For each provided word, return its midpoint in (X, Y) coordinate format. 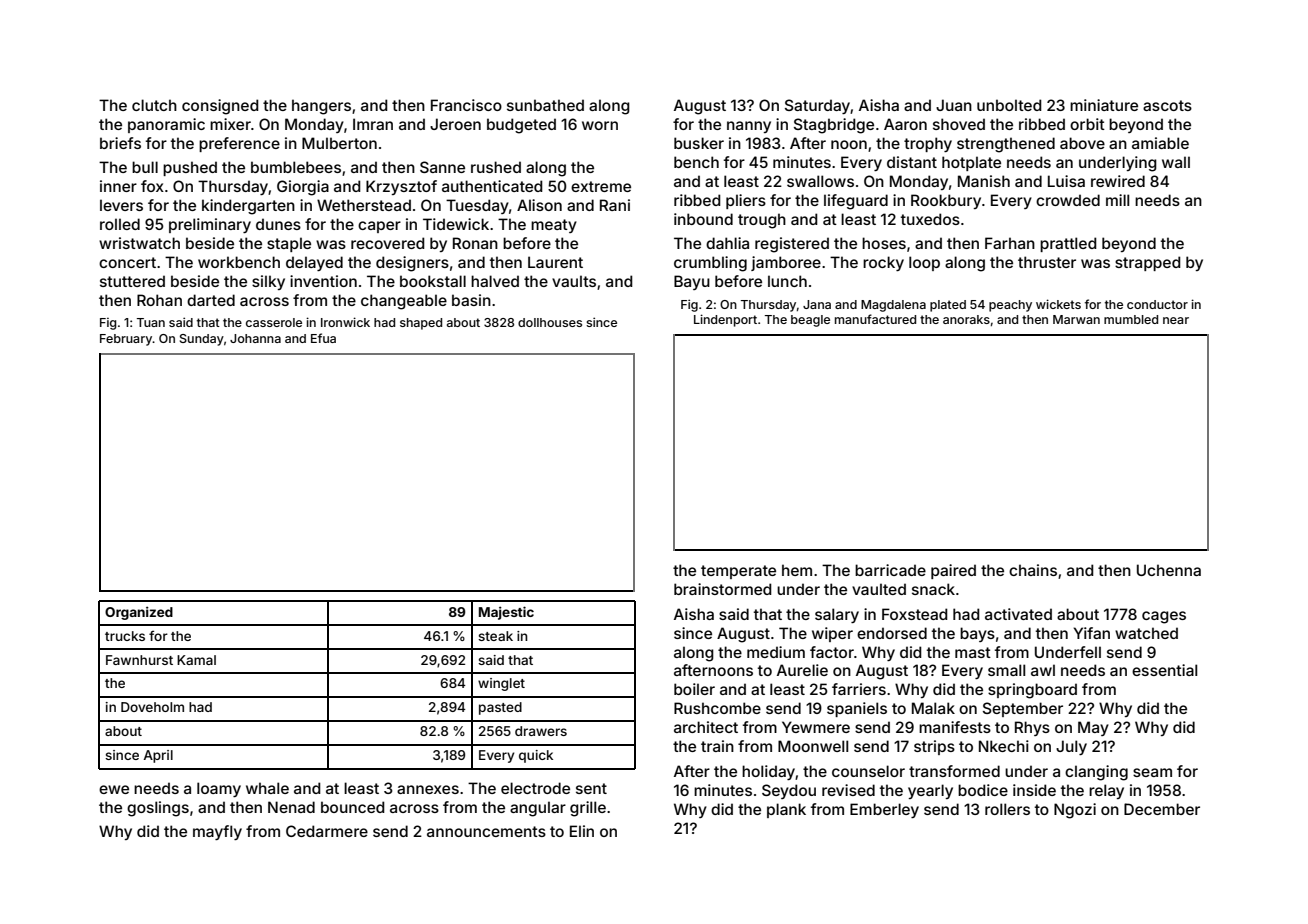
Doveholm (152, 707)
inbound (703, 219)
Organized (139, 613)
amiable (1160, 143)
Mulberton (339, 143)
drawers (541, 731)
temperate (738, 572)
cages (1164, 617)
